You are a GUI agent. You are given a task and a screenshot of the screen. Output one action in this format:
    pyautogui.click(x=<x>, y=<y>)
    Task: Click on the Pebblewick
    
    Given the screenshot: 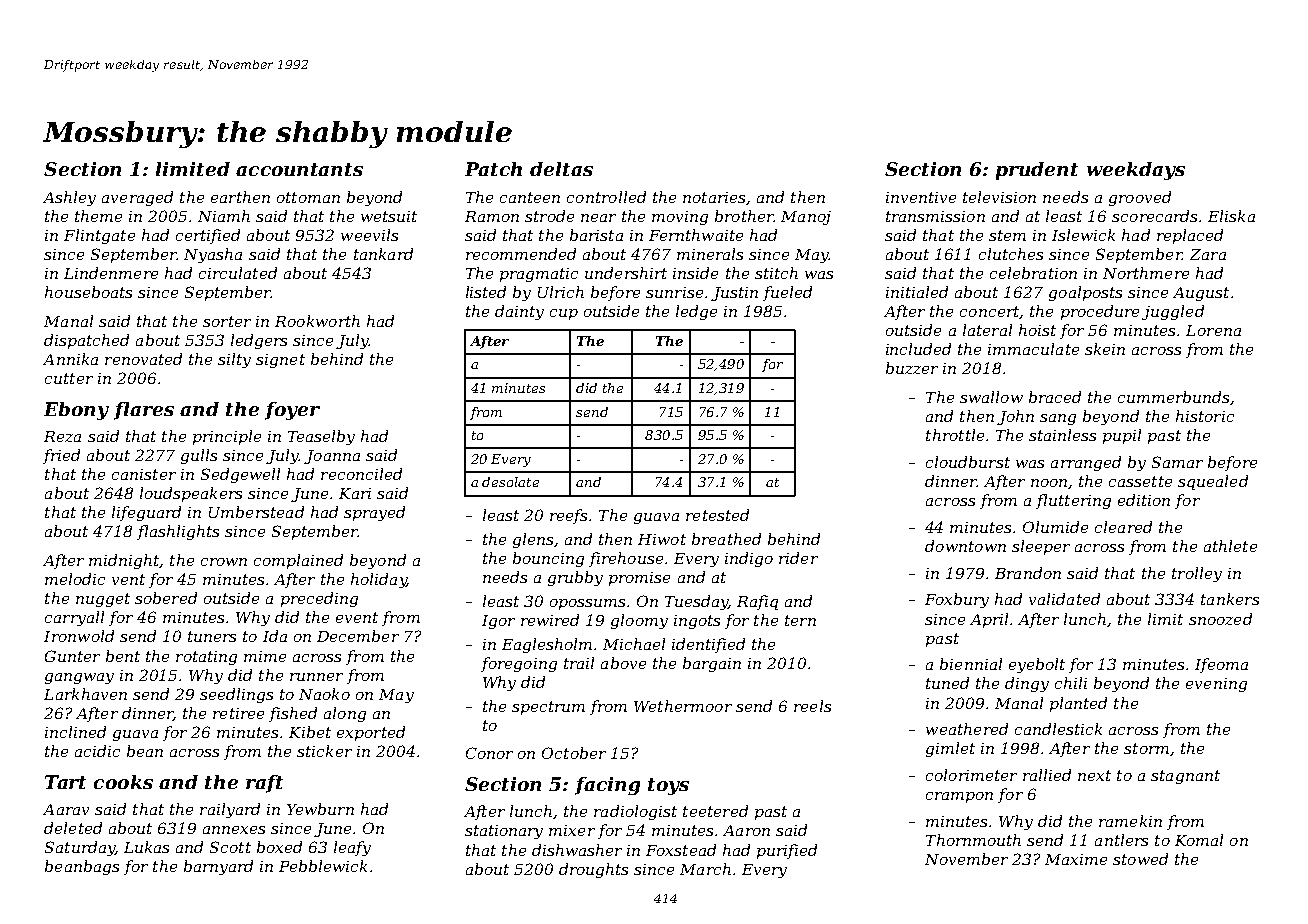 What is the action you would take?
    pyautogui.click(x=323, y=866)
